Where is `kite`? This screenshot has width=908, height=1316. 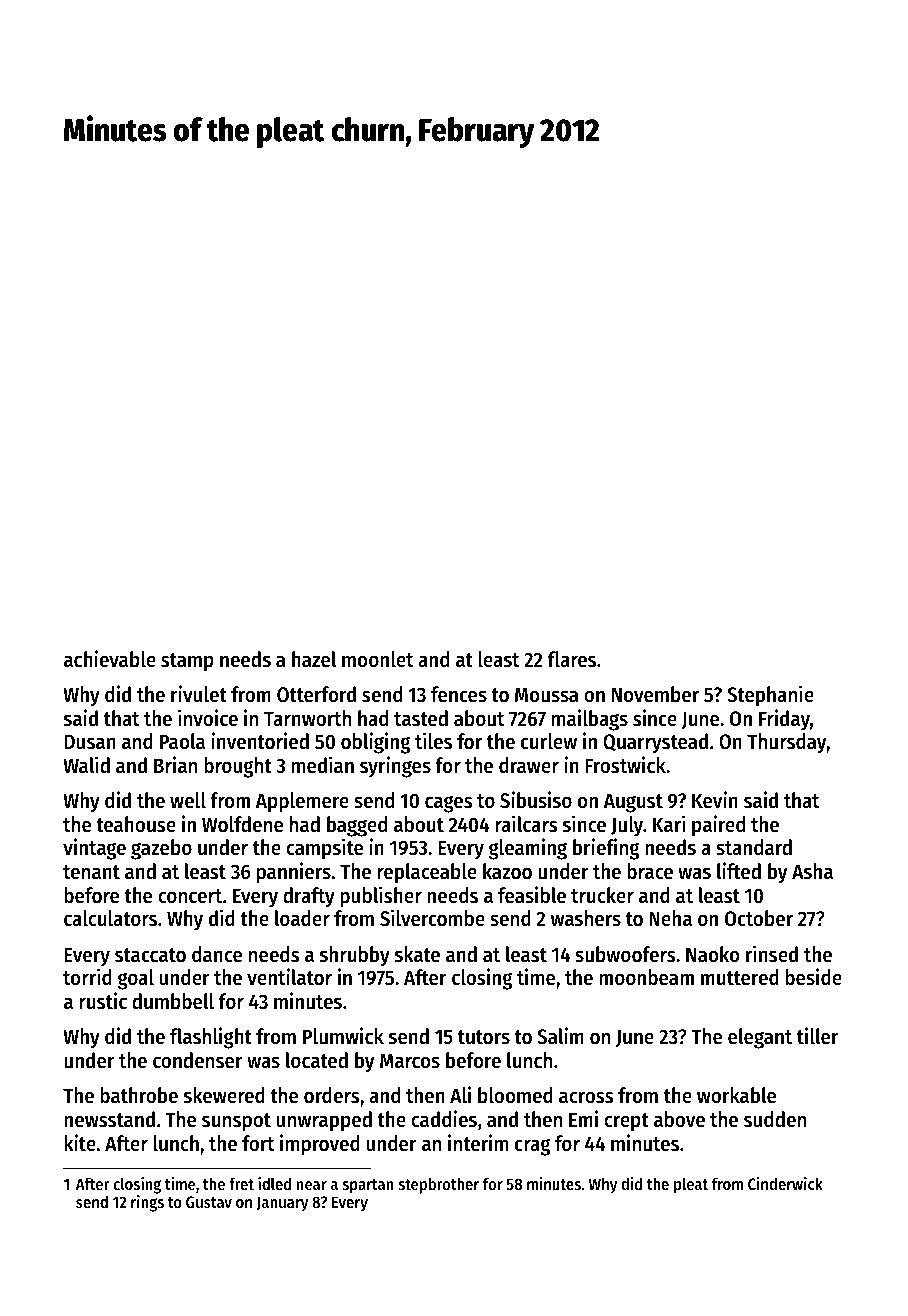
kite is located at coordinates (80, 1143).
